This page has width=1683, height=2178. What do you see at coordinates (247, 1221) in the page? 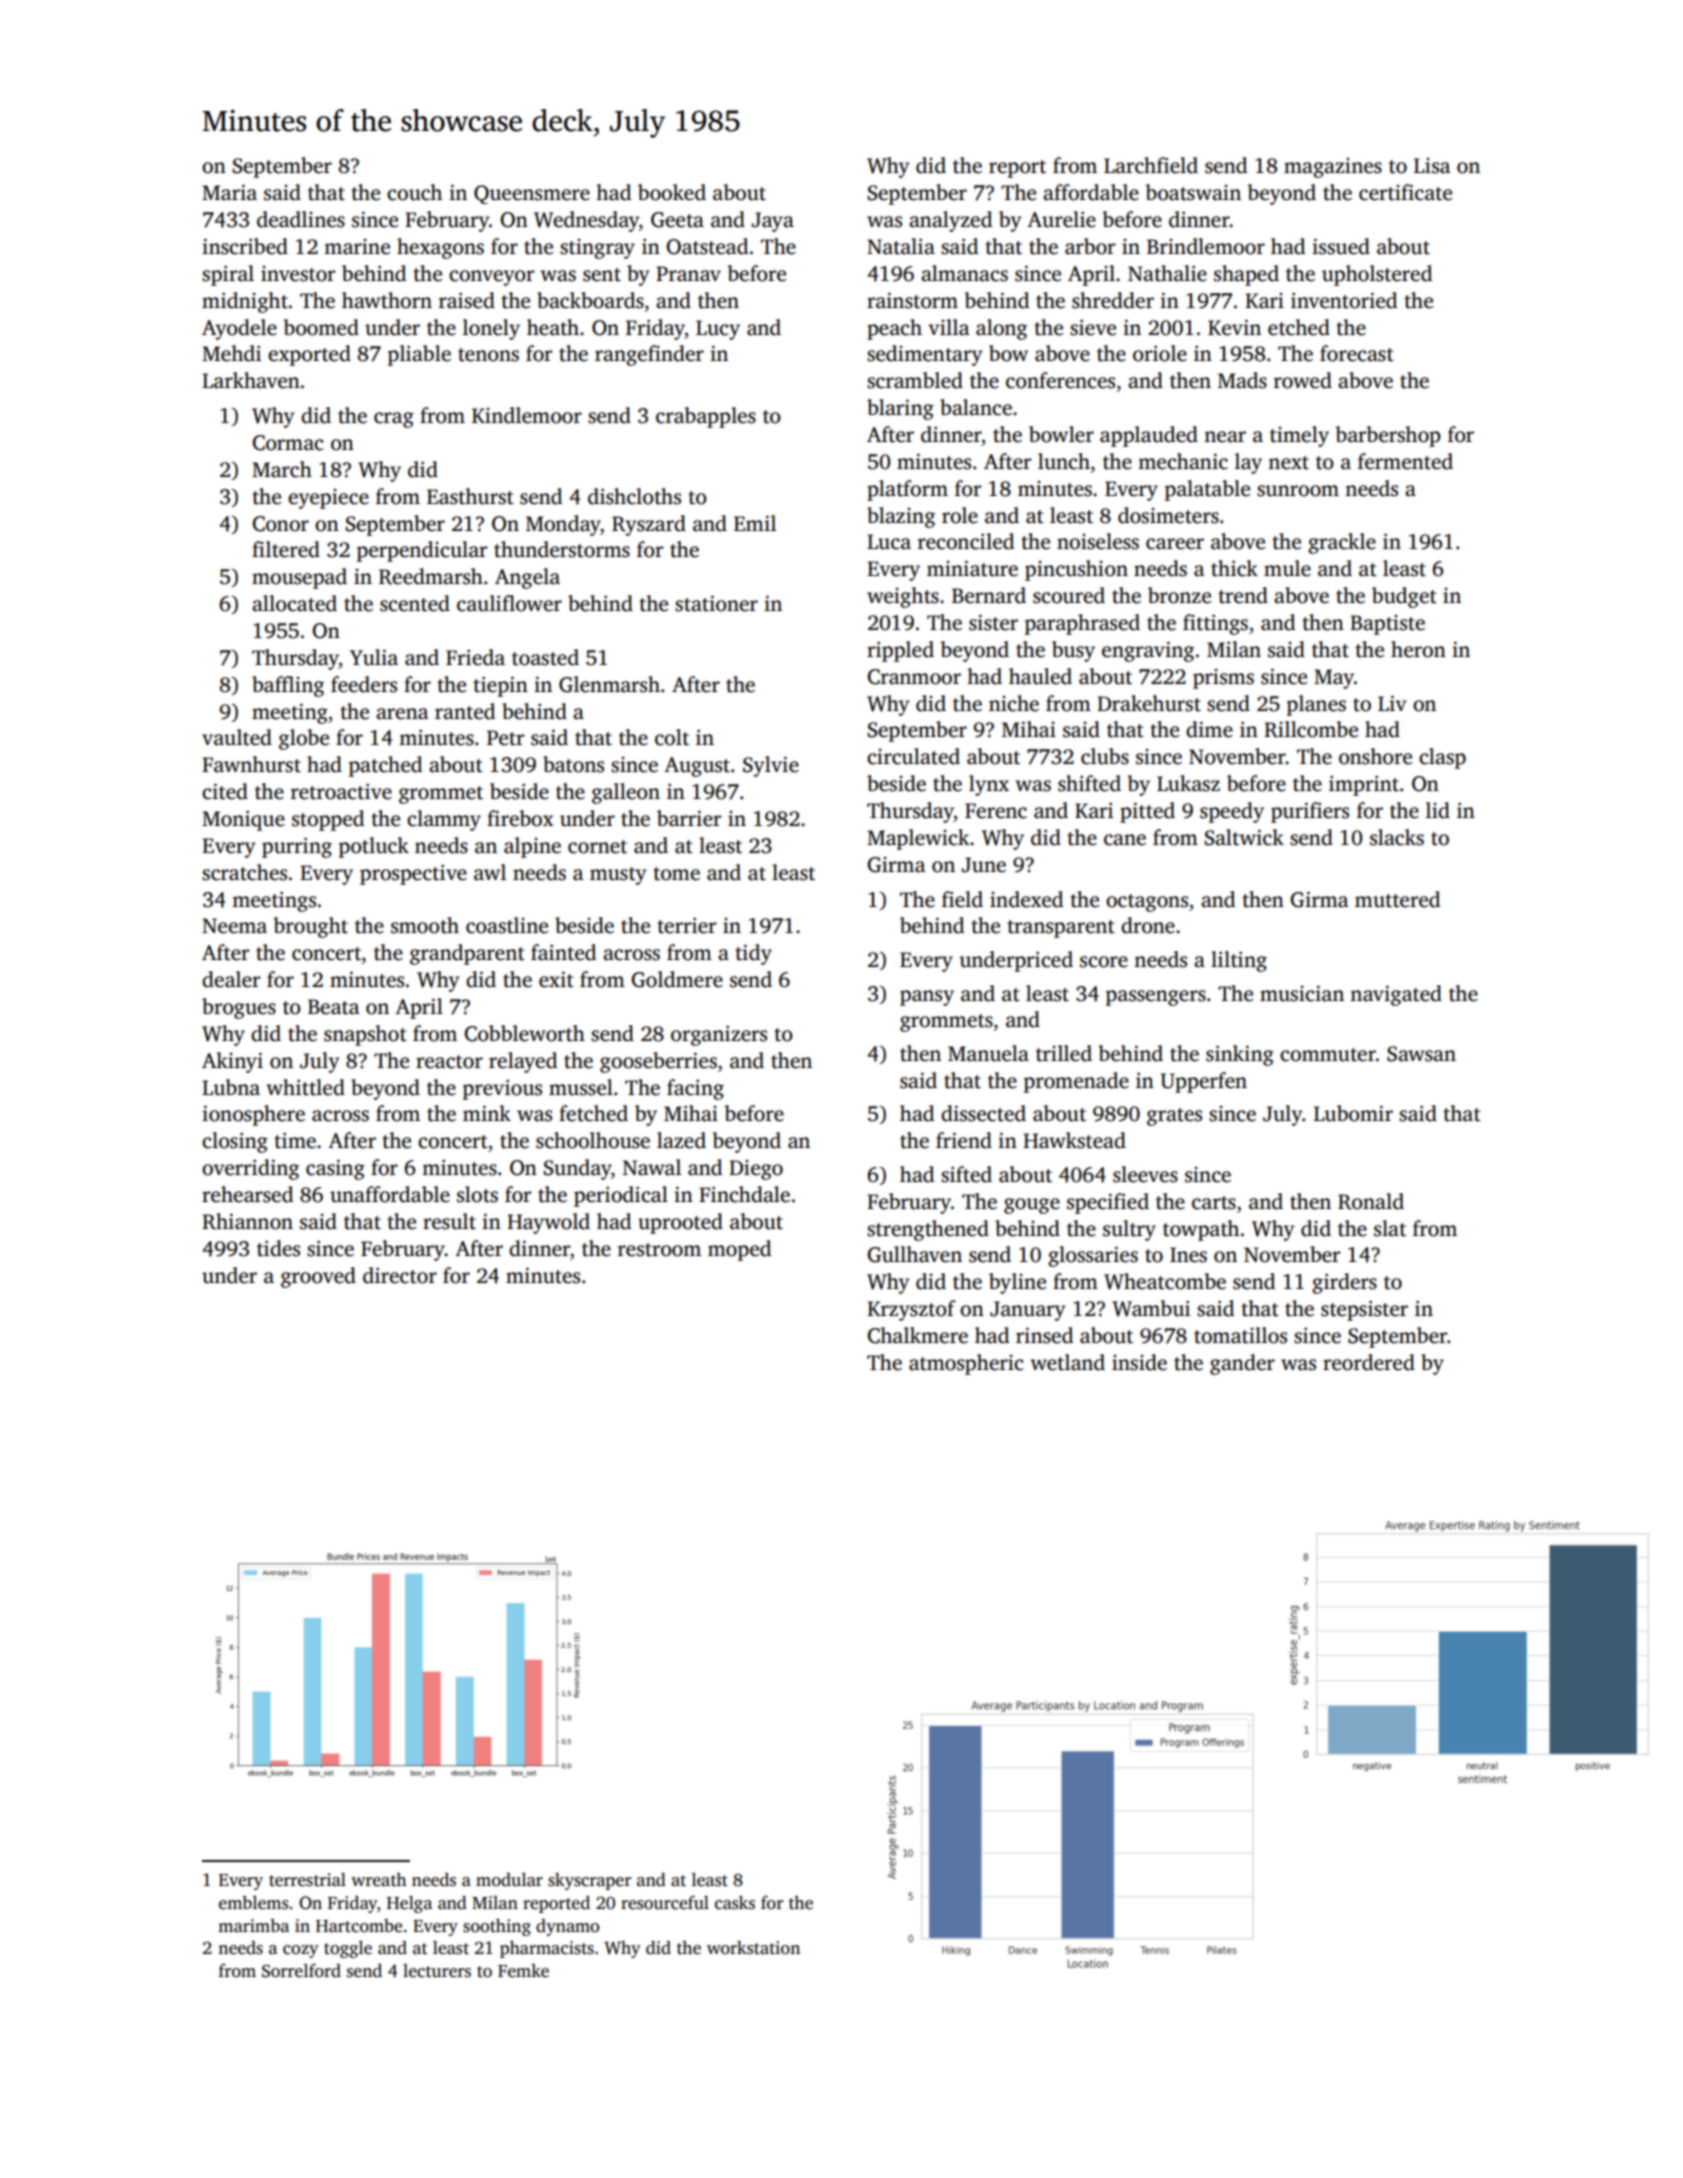
I see `Rhiannon` at bounding box center [247, 1221].
